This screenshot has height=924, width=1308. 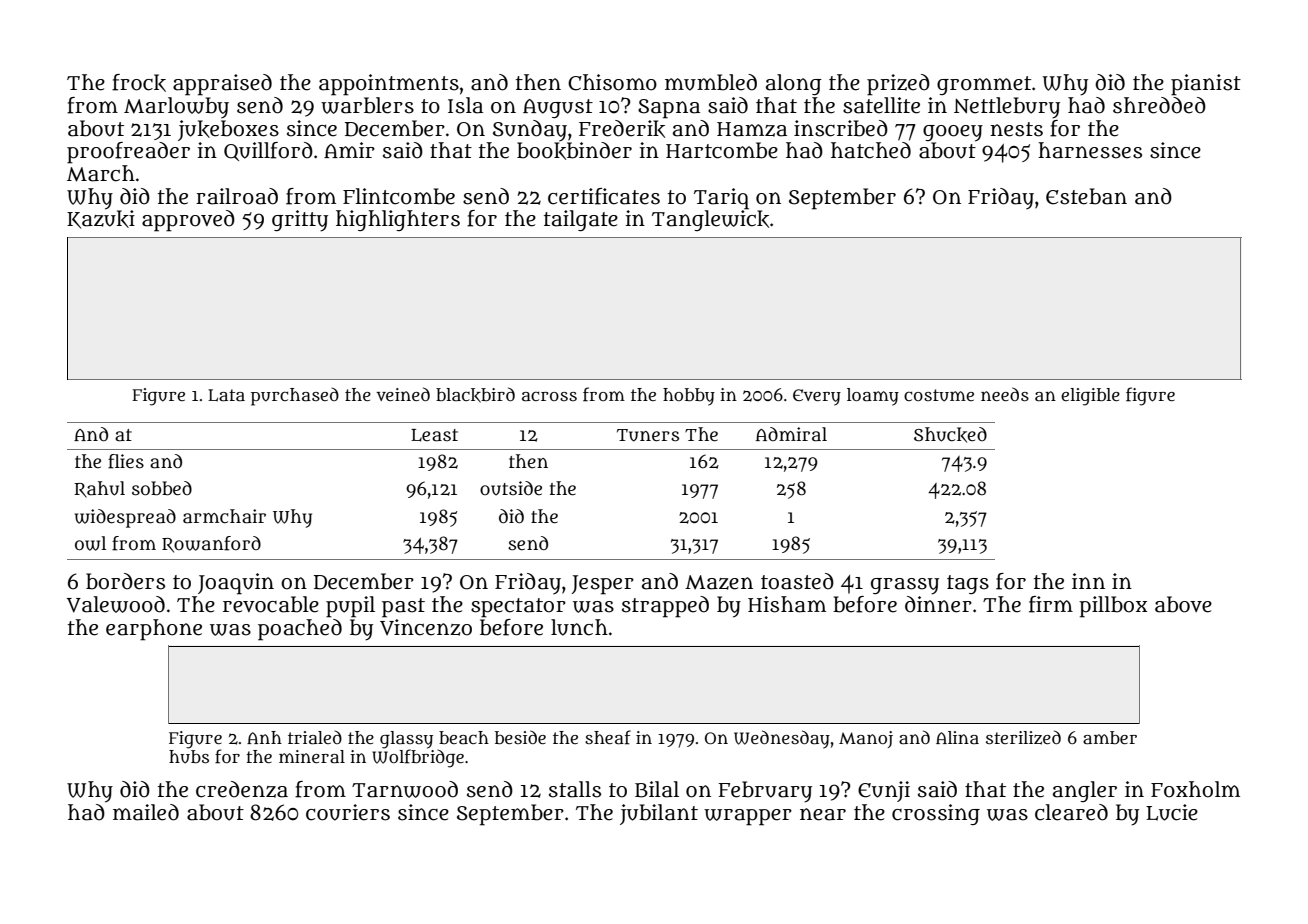 What do you see at coordinates (1071, 812) in the screenshot?
I see `cleared` at bounding box center [1071, 812].
